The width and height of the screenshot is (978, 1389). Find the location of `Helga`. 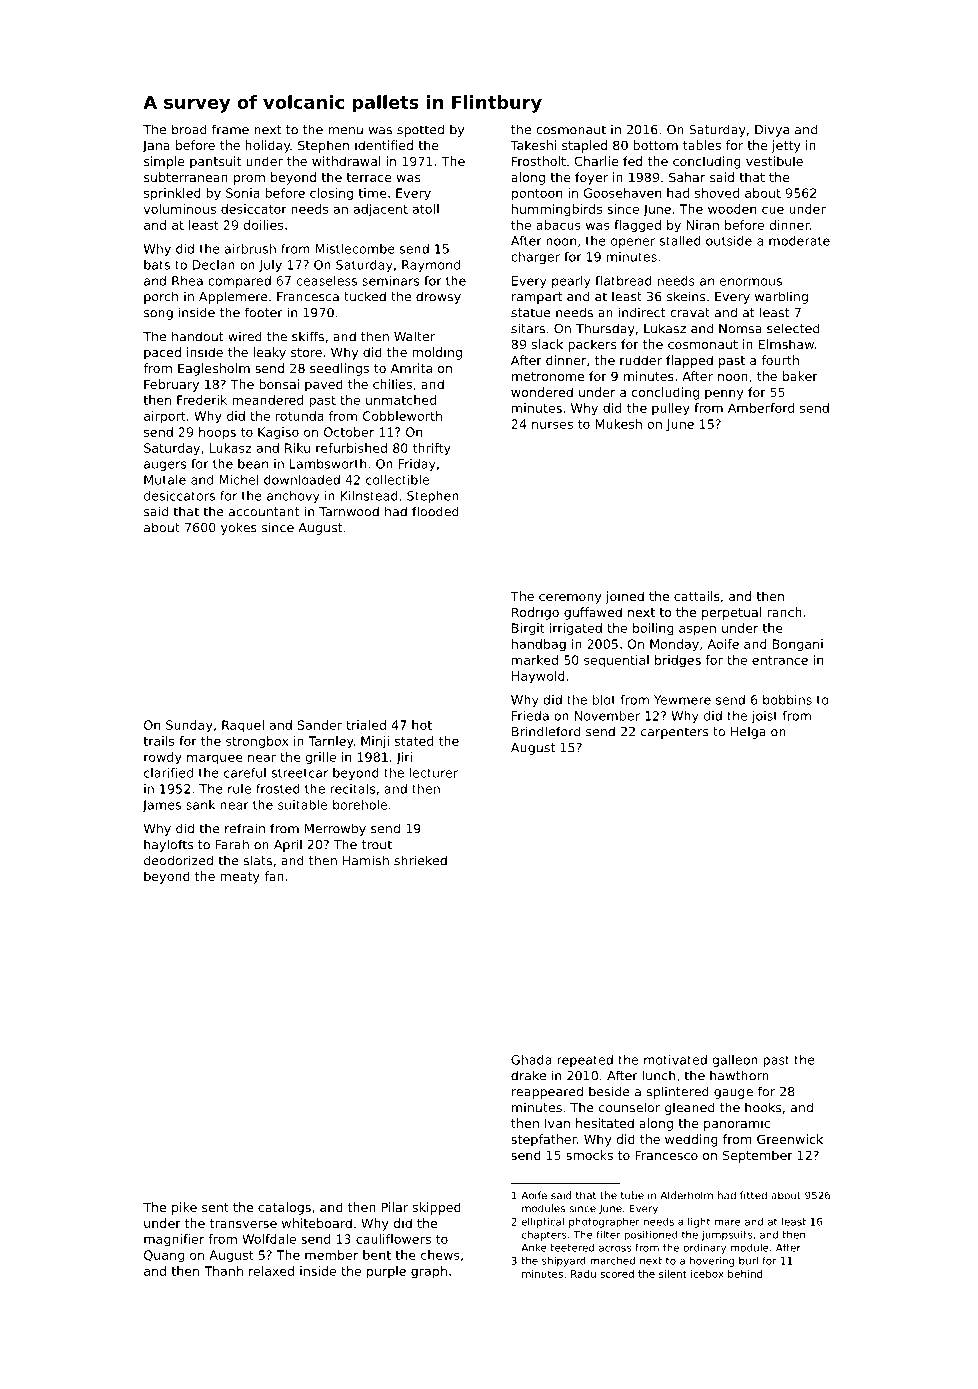

Helga is located at coordinates (748, 732).
